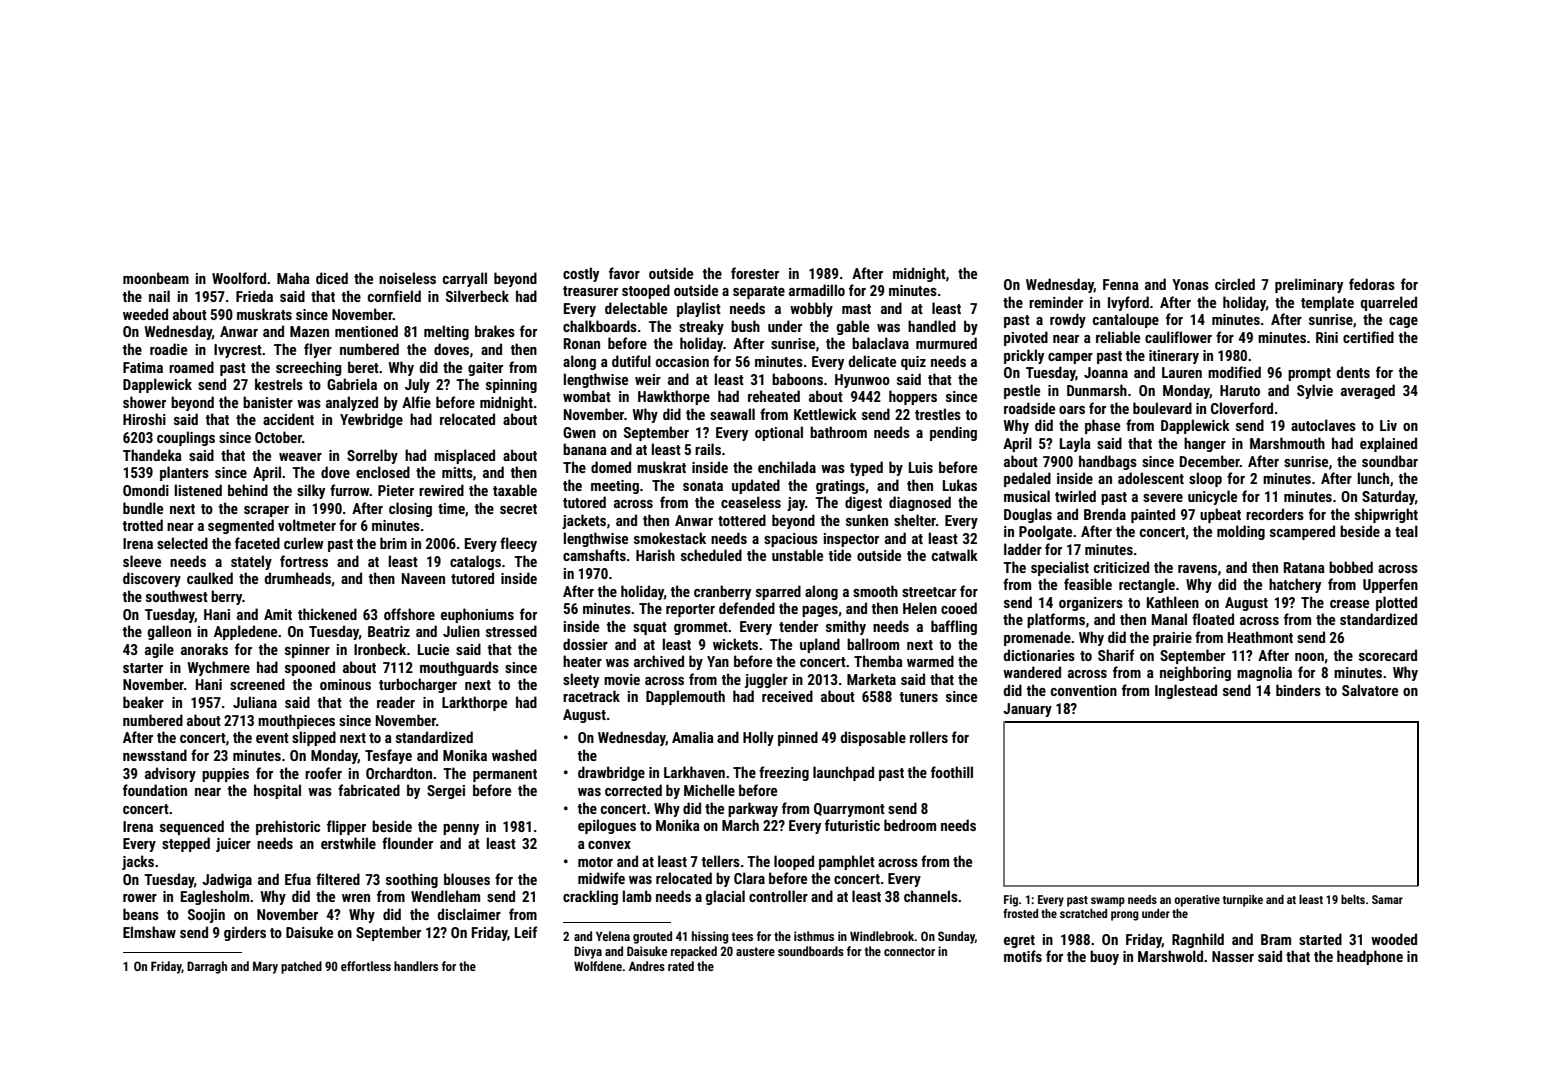 The height and width of the document is (1089, 1541). I want to click on Michelle, so click(709, 790).
